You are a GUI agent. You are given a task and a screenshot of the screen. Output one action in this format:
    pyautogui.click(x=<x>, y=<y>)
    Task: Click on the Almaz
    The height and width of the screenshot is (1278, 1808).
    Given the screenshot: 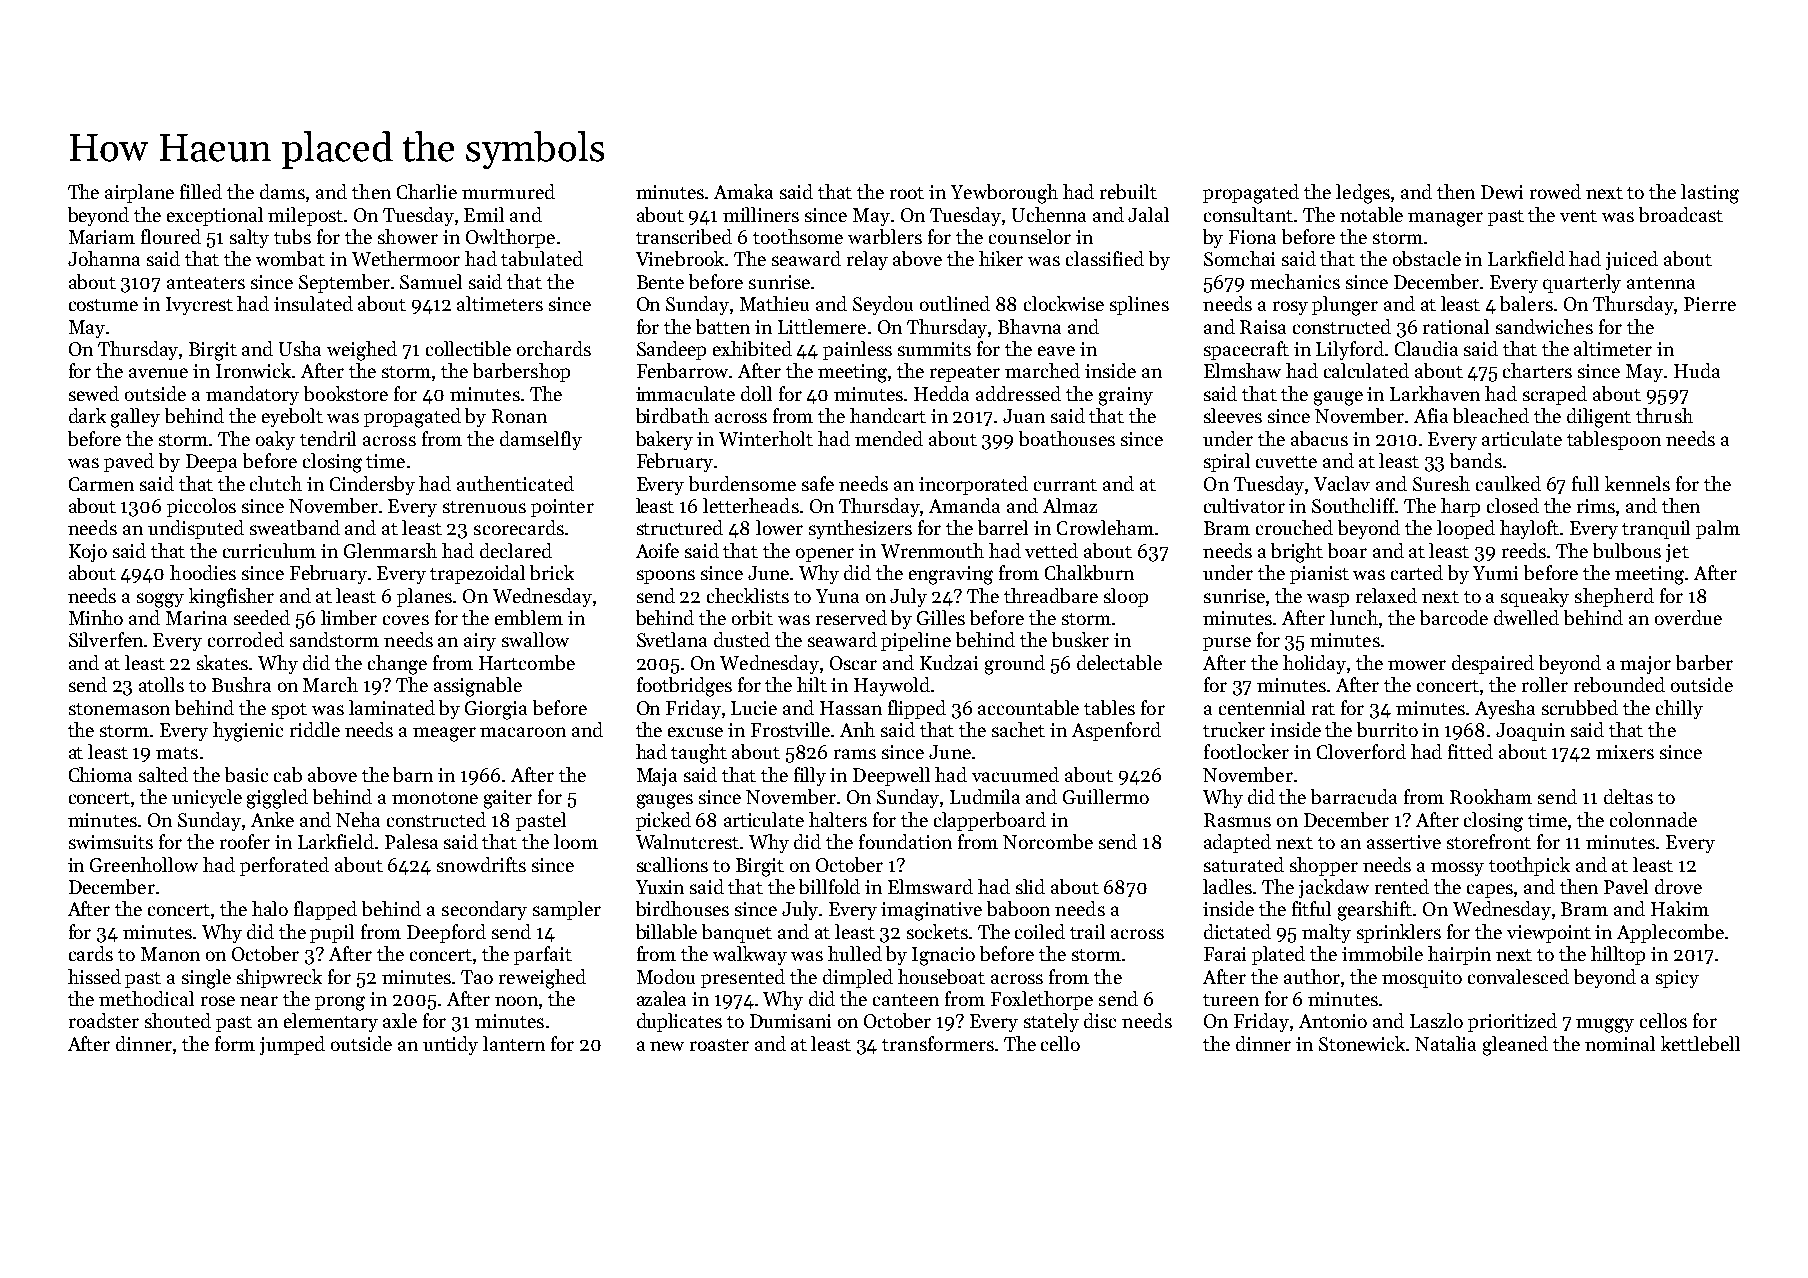 What is the action you would take?
    pyautogui.click(x=1070, y=505)
